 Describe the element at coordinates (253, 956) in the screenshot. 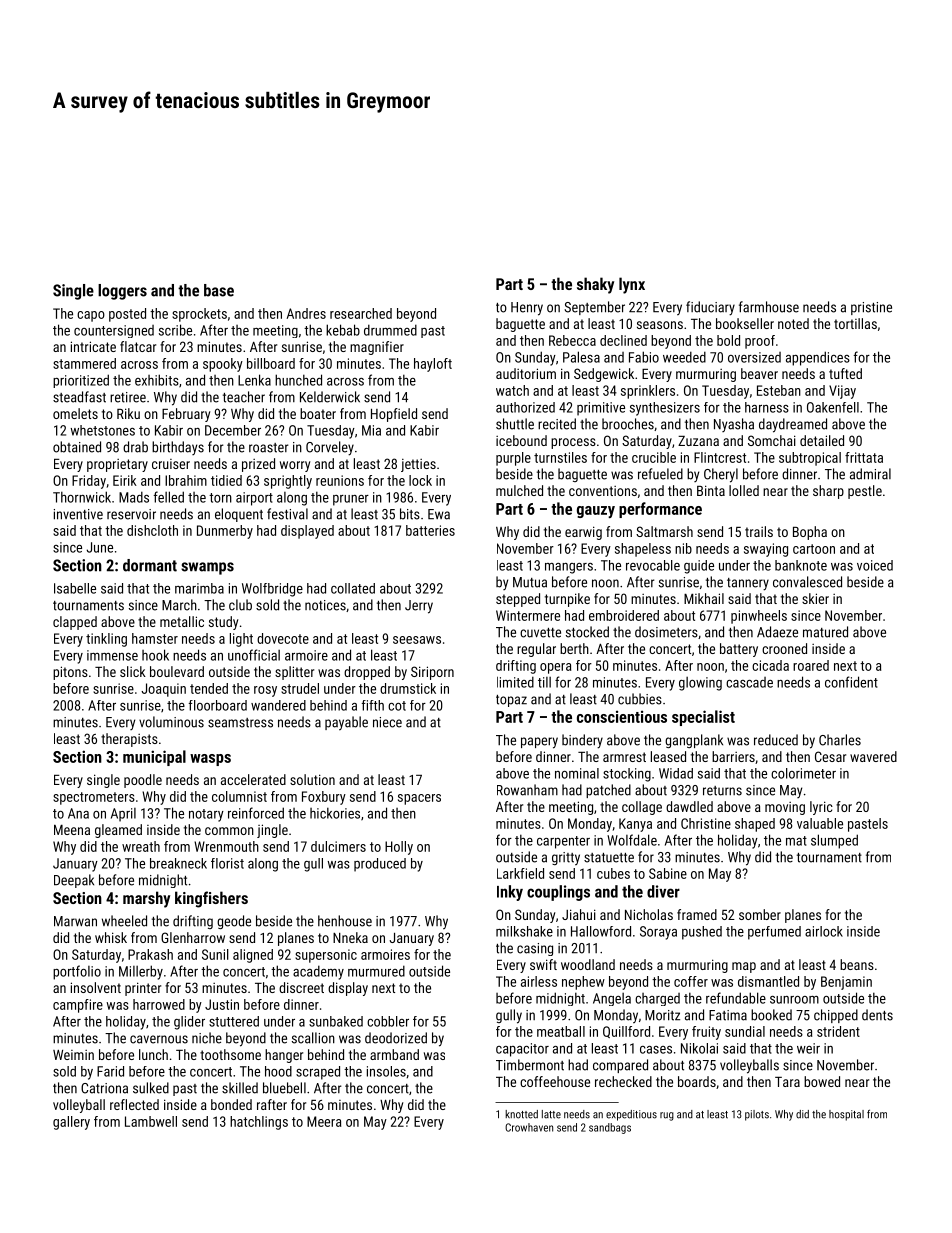

I see `aligned` at that location.
